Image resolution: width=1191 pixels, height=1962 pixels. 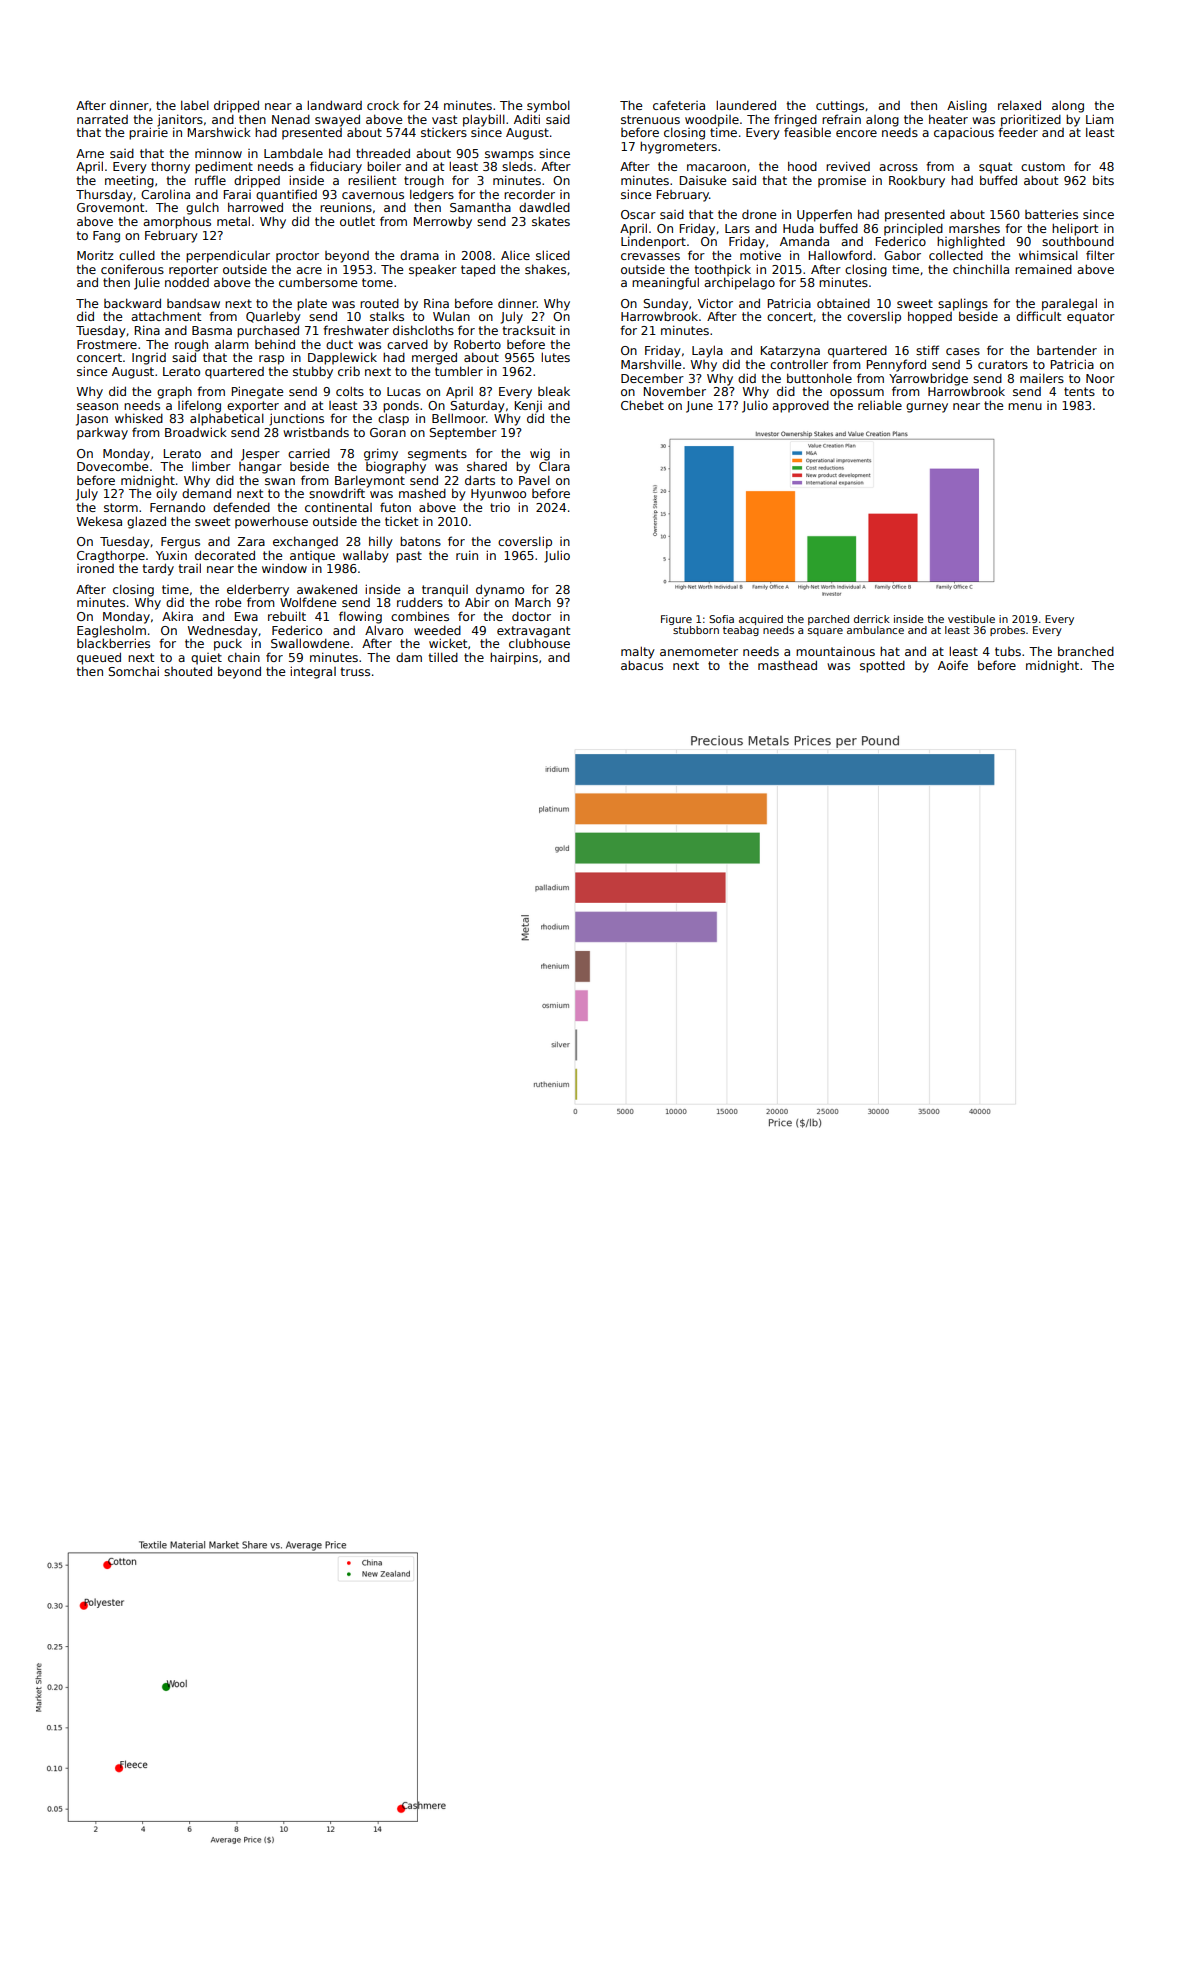 I want to click on narrated, so click(x=102, y=119).
